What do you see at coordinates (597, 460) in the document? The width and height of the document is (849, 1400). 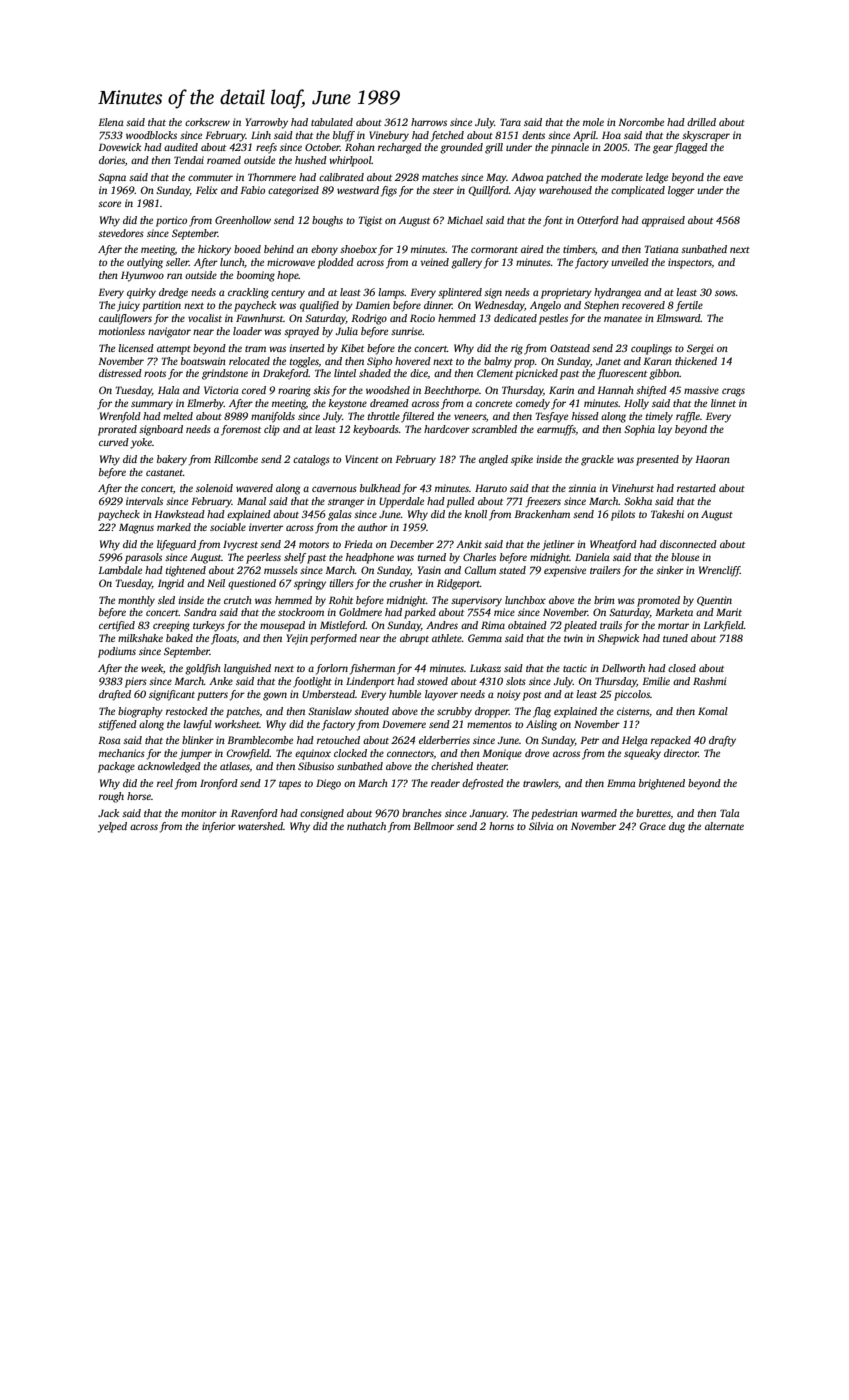 I see `grackle` at bounding box center [597, 460].
